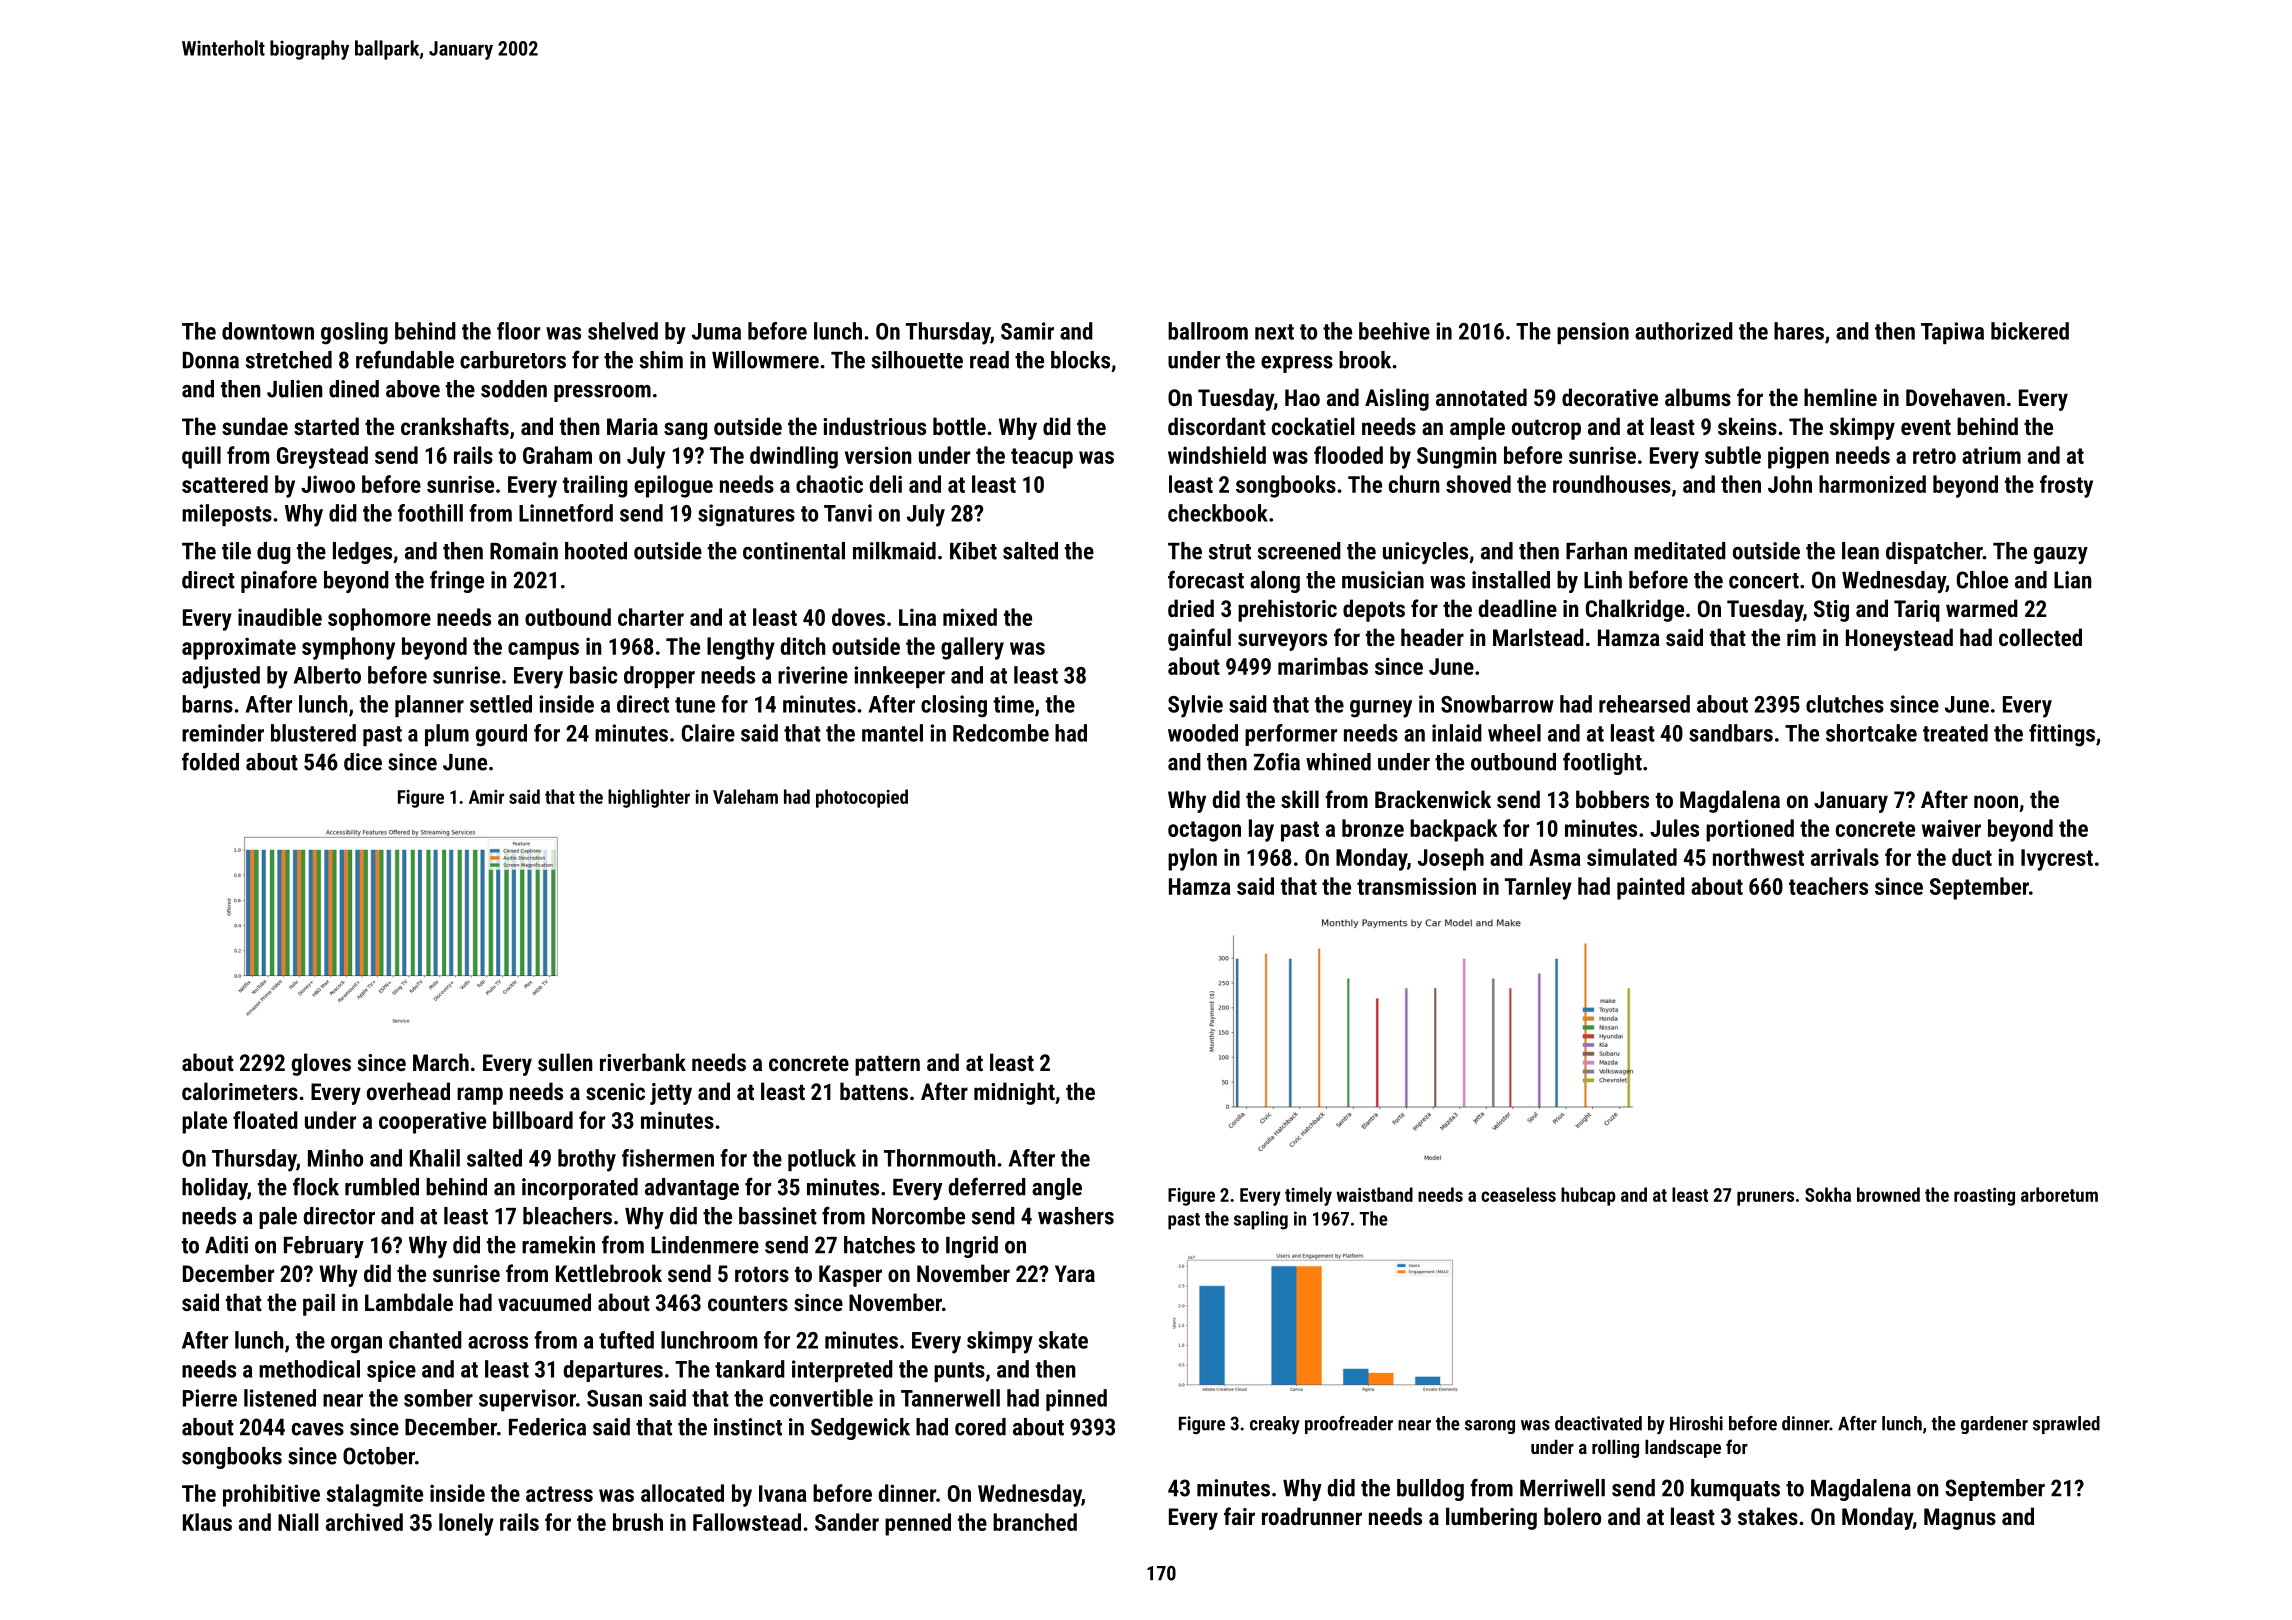  Describe the element at coordinates (1217, 426) in the screenshot. I see `discordant` at that location.
